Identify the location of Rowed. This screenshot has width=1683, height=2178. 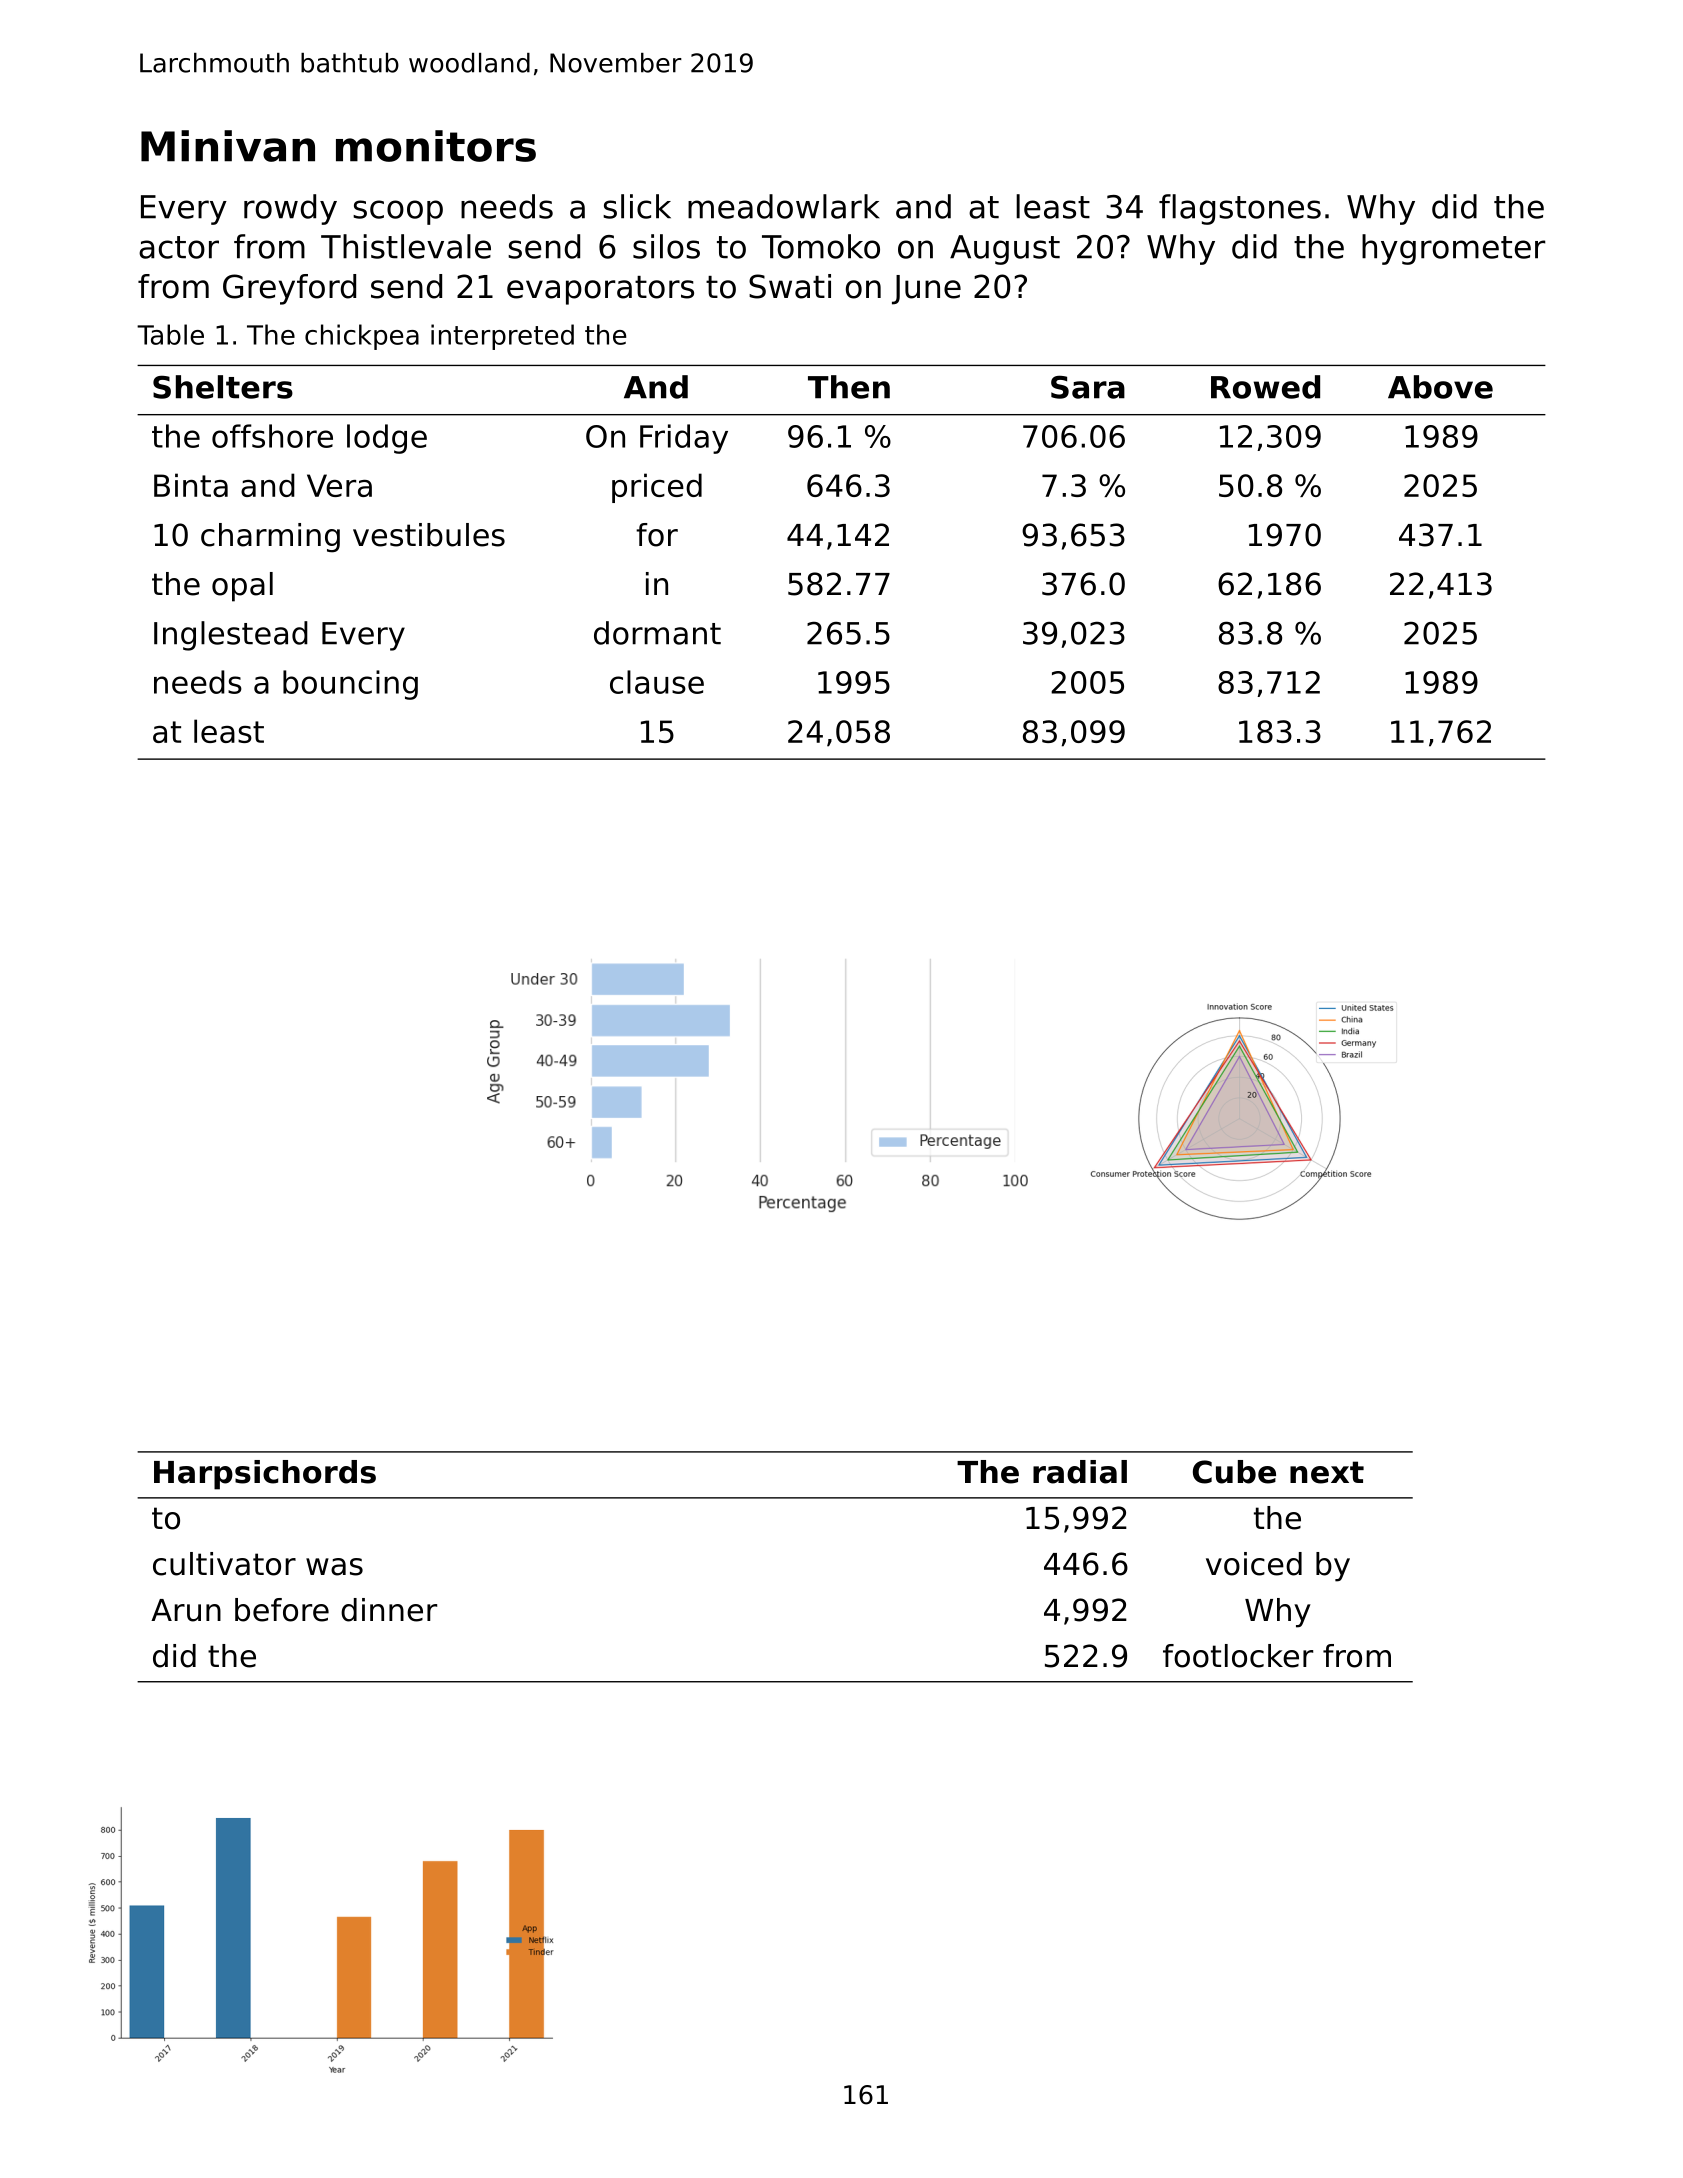
(1265, 387).
